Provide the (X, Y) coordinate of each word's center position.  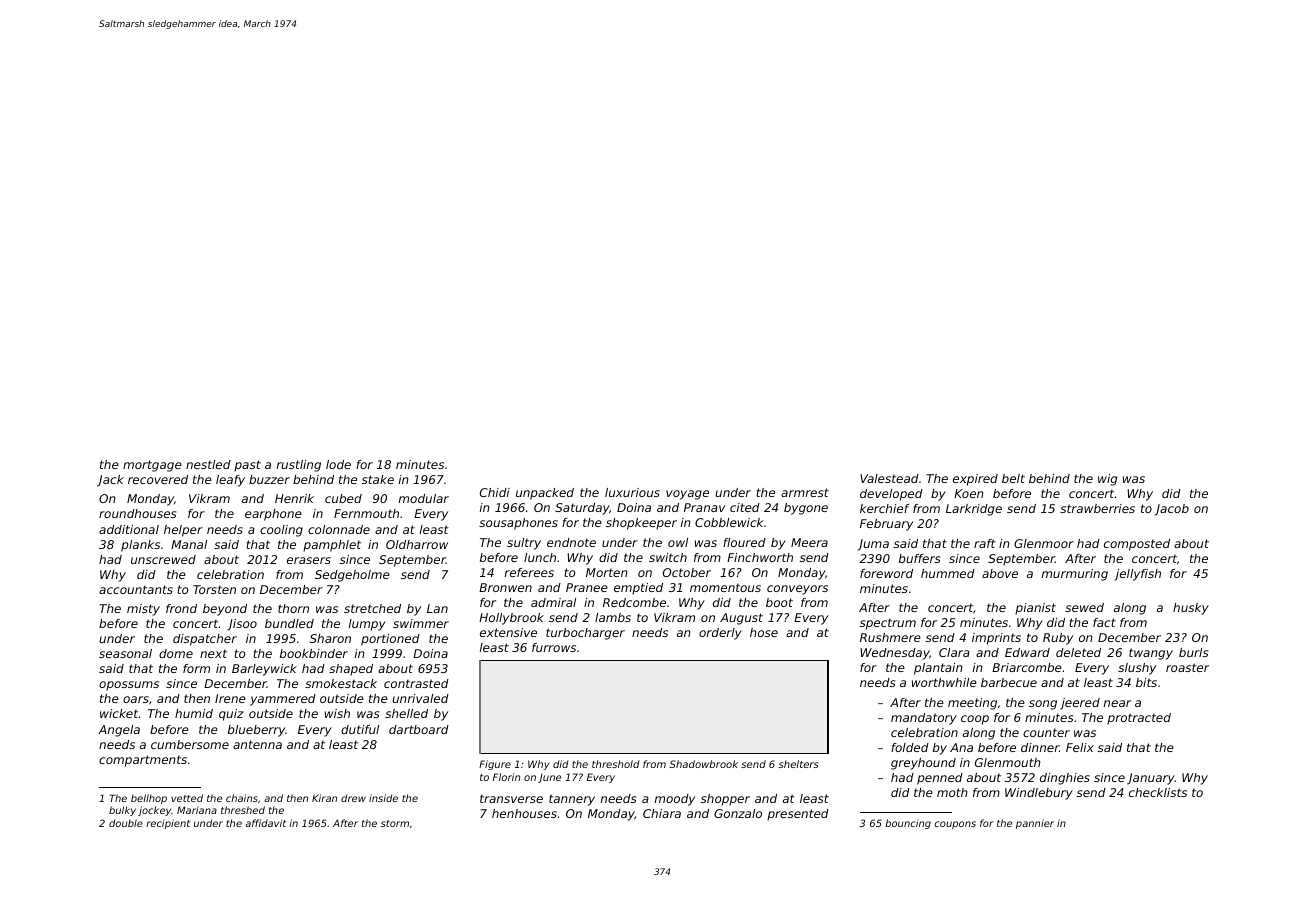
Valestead (889, 478)
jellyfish (1137, 575)
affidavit (265, 823)
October (687, 572)
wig (1107, 480)
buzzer (269, 479)
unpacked (545, 494)
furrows (554, 647)
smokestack (341, 683)
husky (1191, 609)
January (1151, 779)
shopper (725, 800)
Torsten (214, 589)
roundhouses (137, 513)
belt (1013, 478)
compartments (143, 761)
